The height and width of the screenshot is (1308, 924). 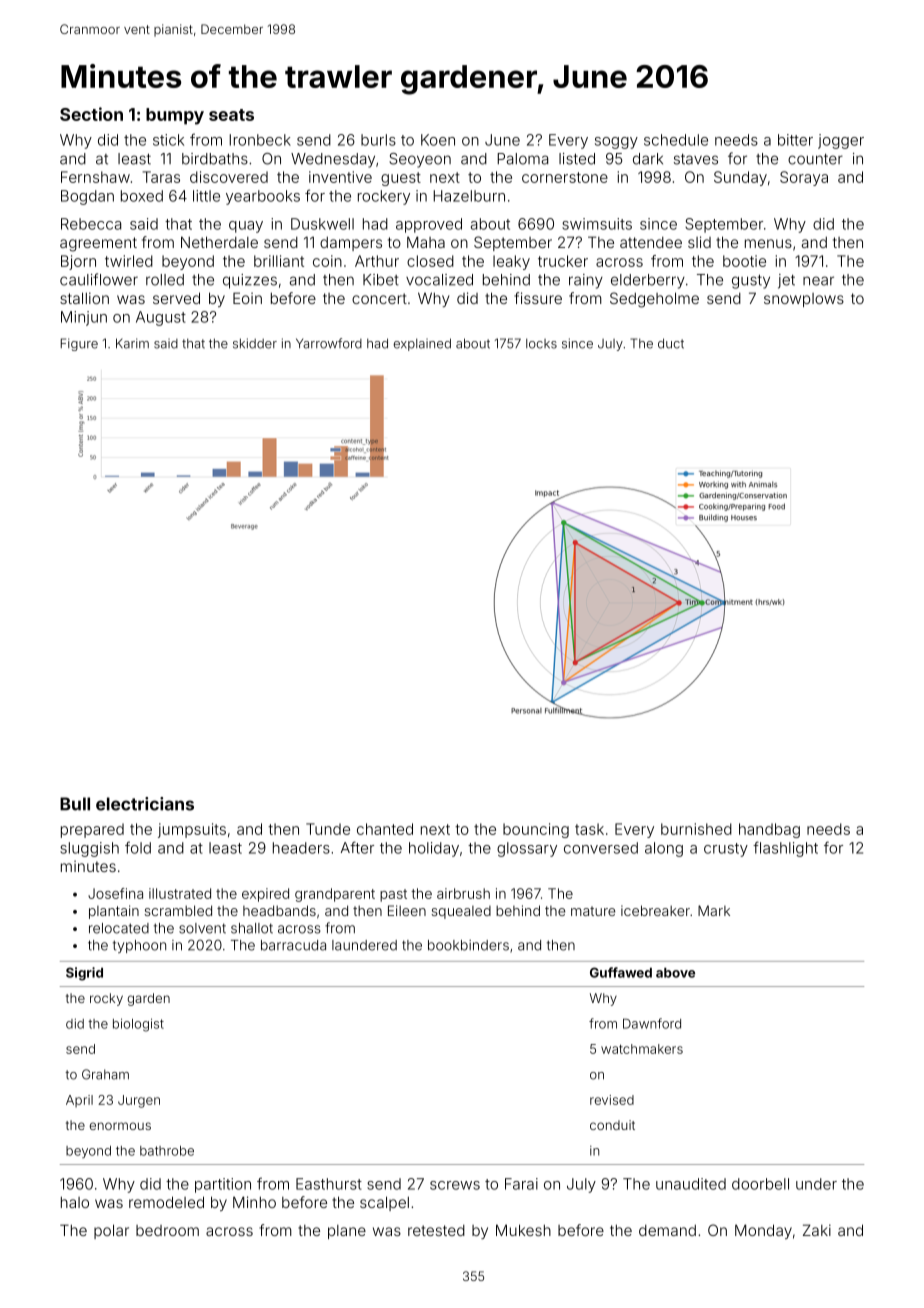 What do you see at coordinates (138, 1025) in the screenshot?
I see `biologist` at bounding box center [138, 1025].
